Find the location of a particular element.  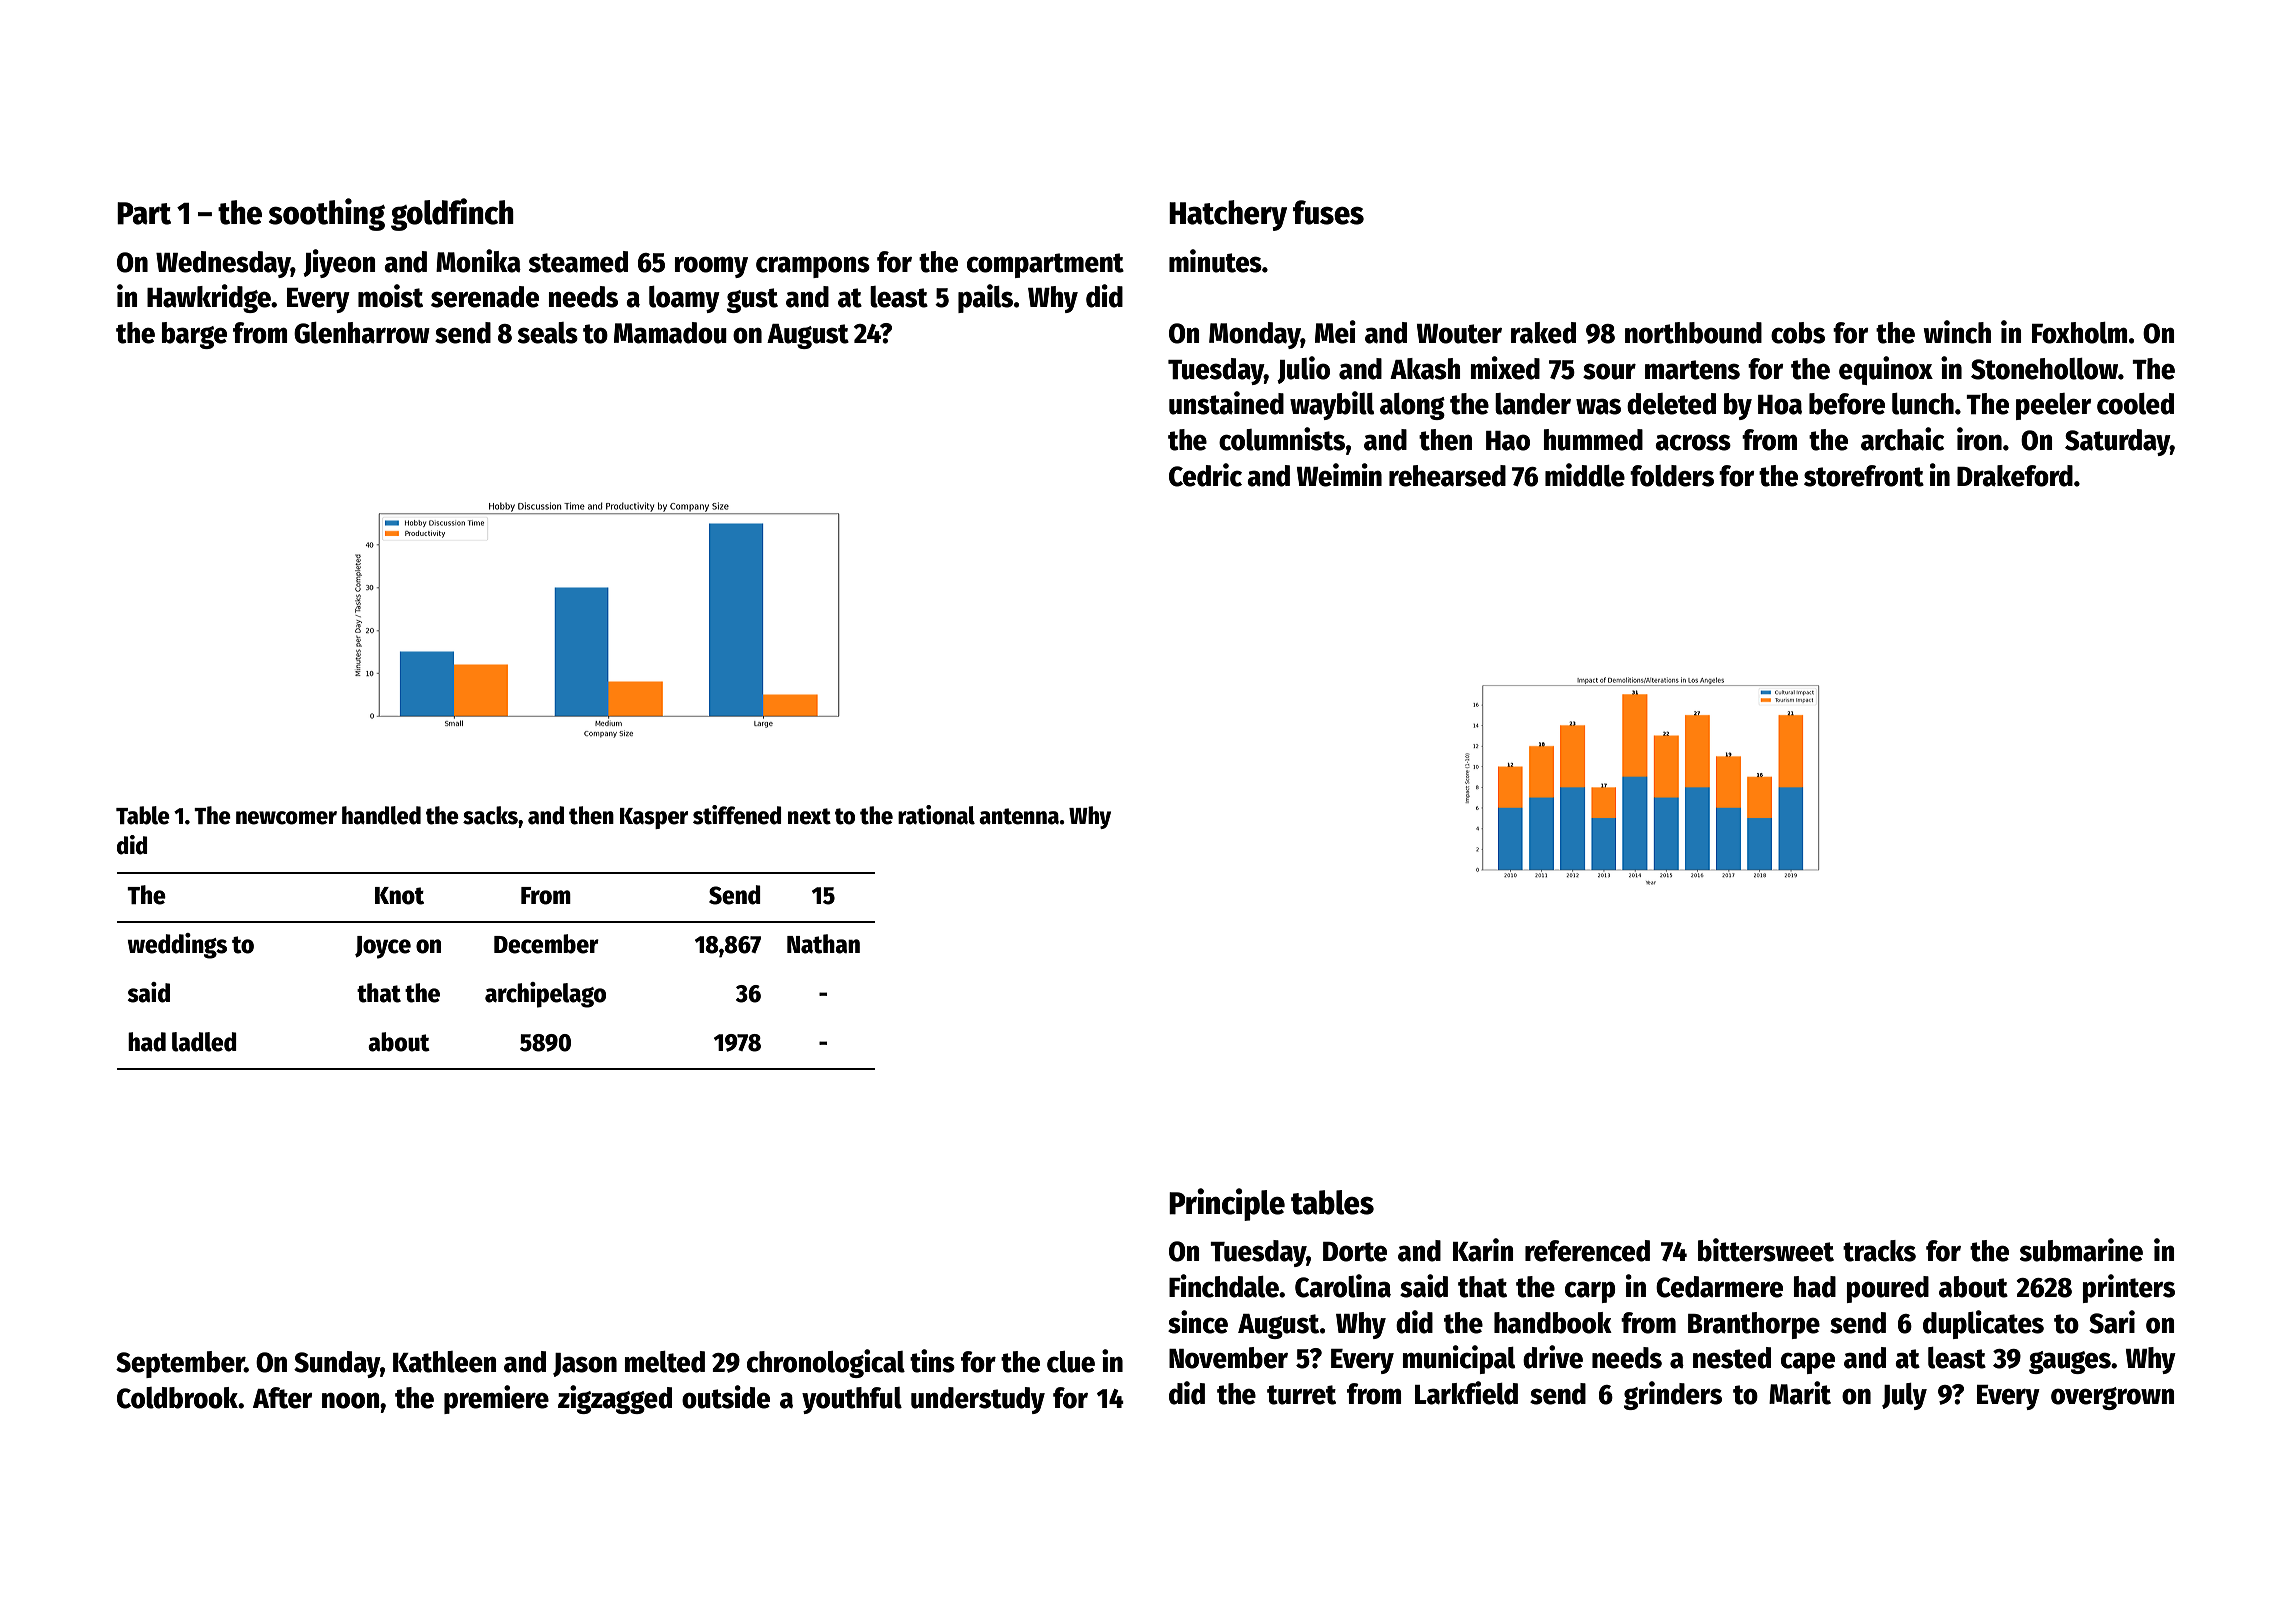

Foxholm is located at coordinates (2079, 333).
